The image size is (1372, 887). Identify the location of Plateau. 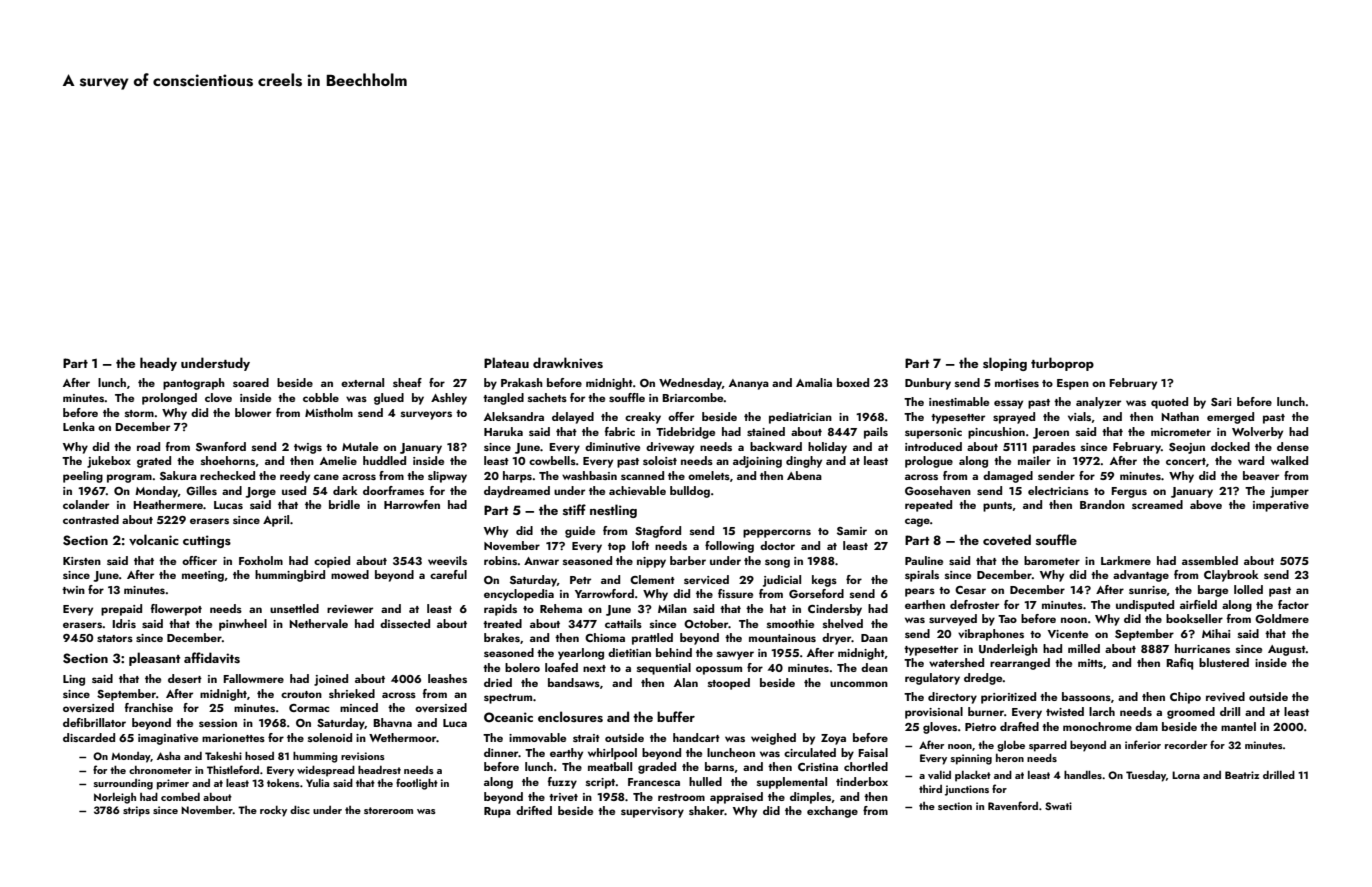
(506, 362).
